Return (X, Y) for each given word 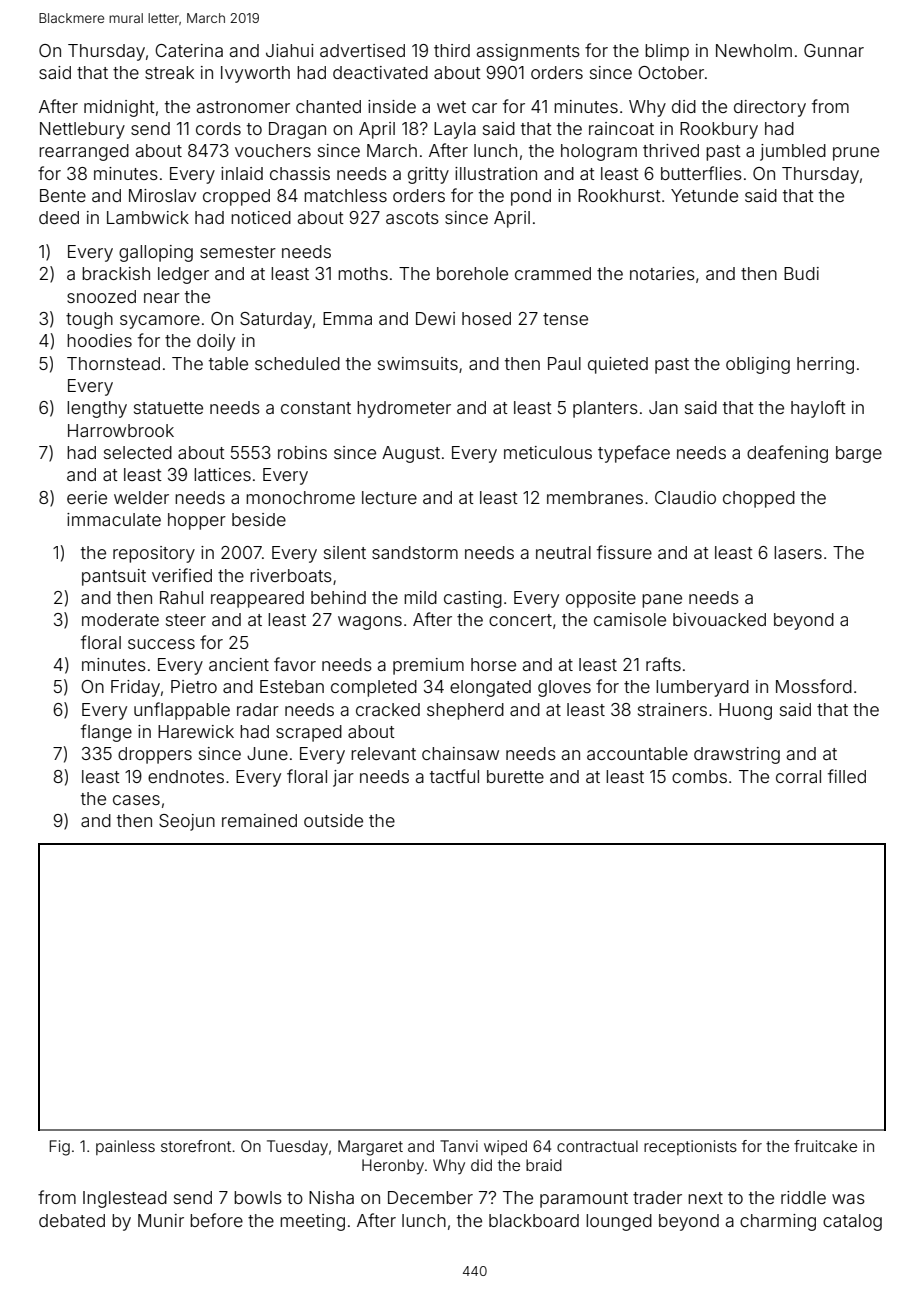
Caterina (189, 50)
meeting (312, 1222)
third (452, 50)
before (216, 1220)
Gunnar (834, 50)
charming (778, 1222)
